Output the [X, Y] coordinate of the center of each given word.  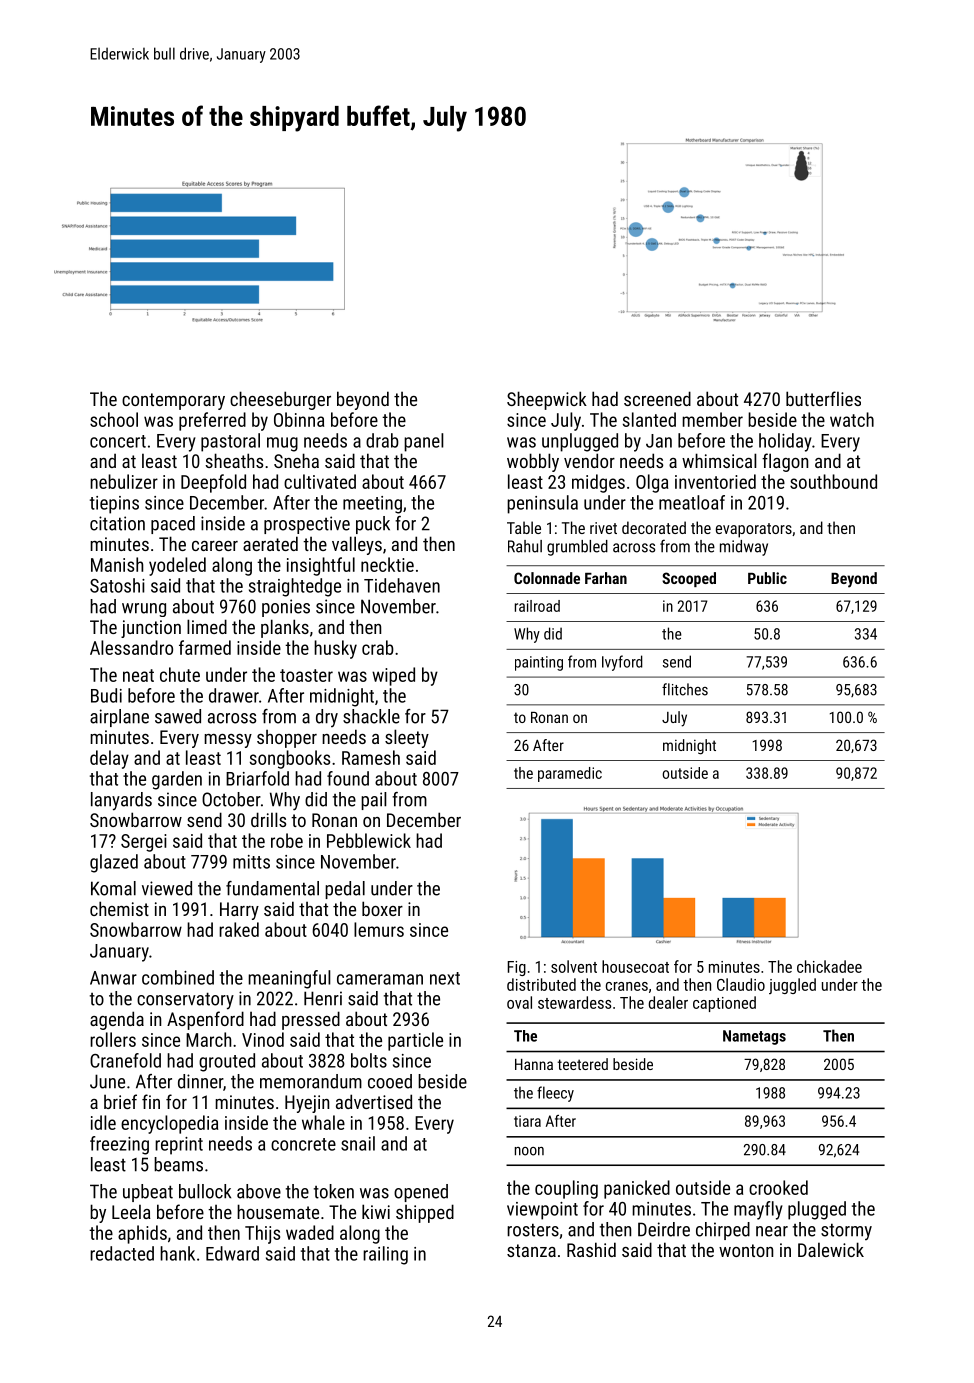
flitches [685, 689]
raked [239, 929]
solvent [574, 966]
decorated [654, 527]
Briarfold [257, 778]
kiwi [376, 1211]
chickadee [829, 966]
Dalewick [831, 1249]
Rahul [525, 546]
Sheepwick [547, 400]
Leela [131, 1211]
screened [657, 398]
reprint [179, 1146]
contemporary [173, 401]
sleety [407, 738]
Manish [117, 564]
